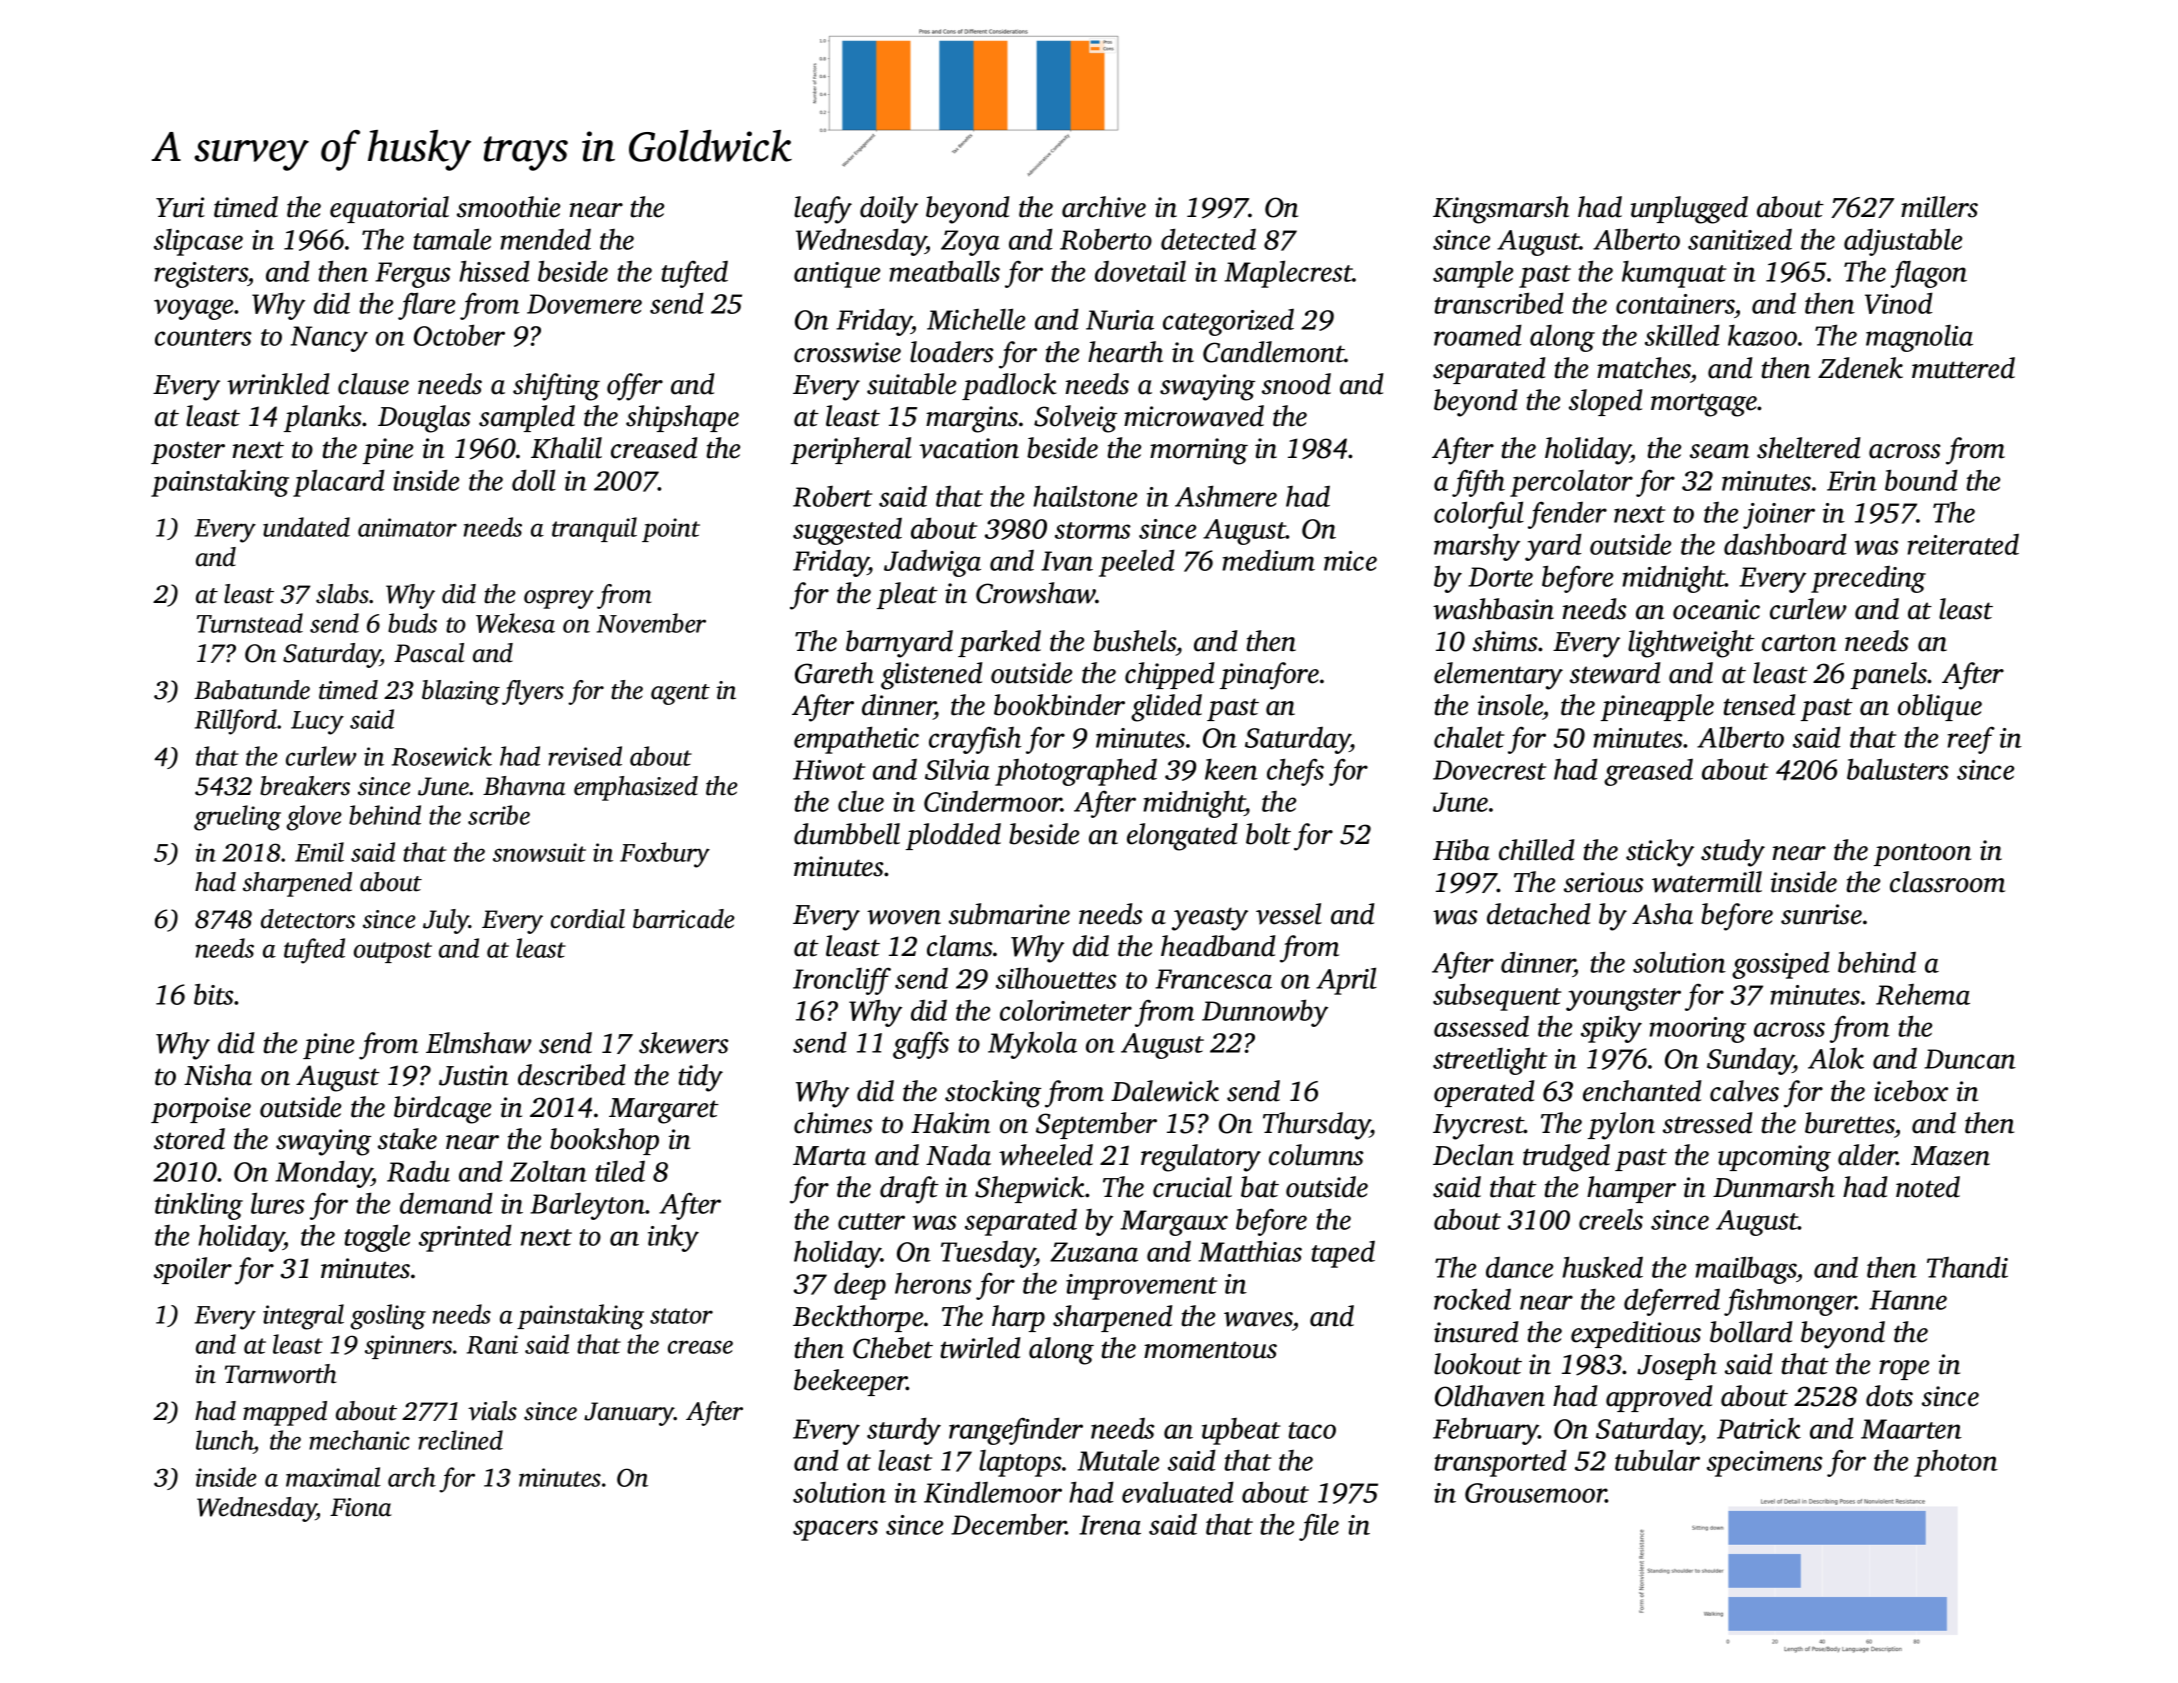 This screenshot has height=1683, width=2178. Describe the element at coordinates (361, 1507) in the screenshot. I see `Fiona` at that location.
